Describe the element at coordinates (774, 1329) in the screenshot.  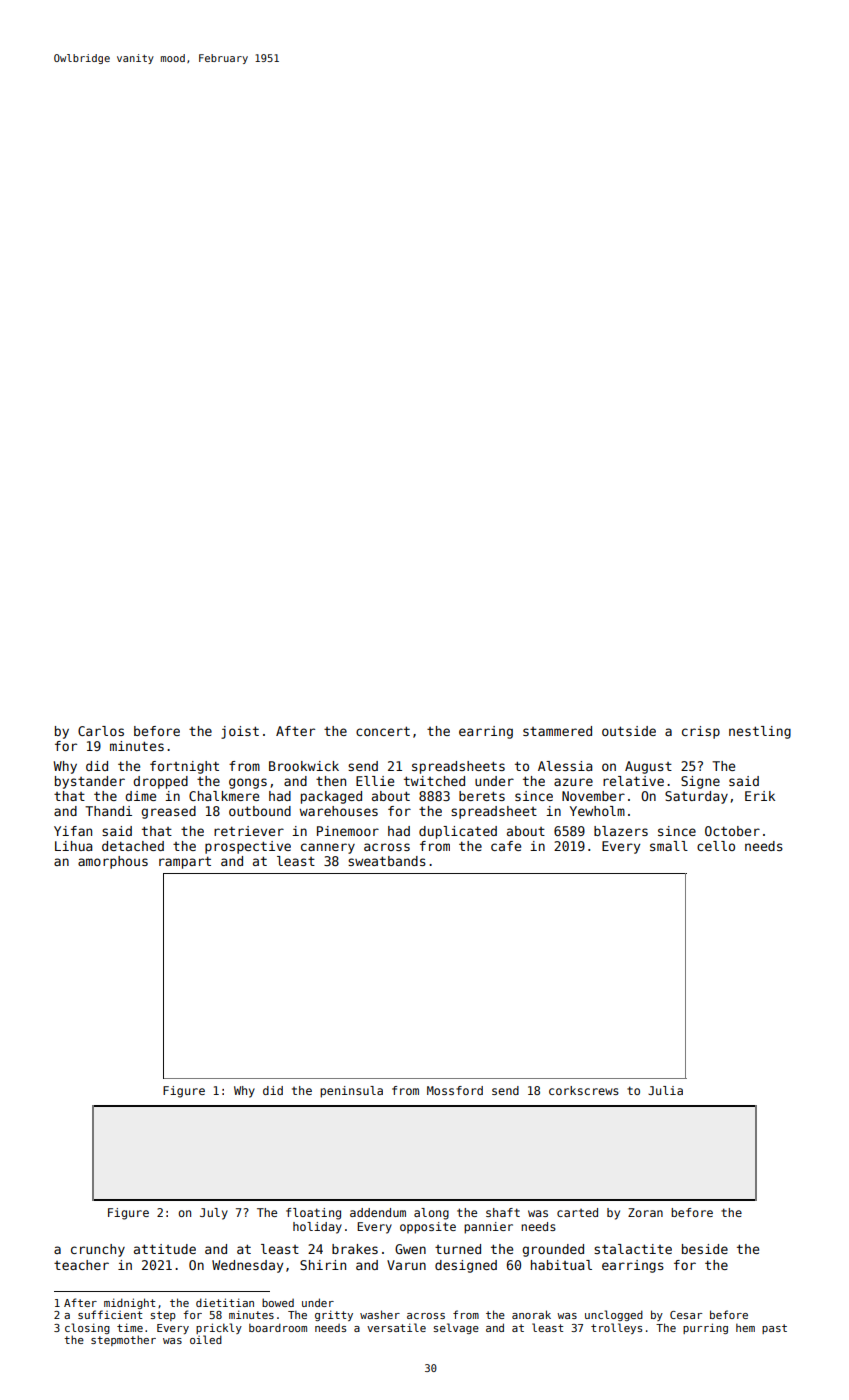
I see `past` at that location.
